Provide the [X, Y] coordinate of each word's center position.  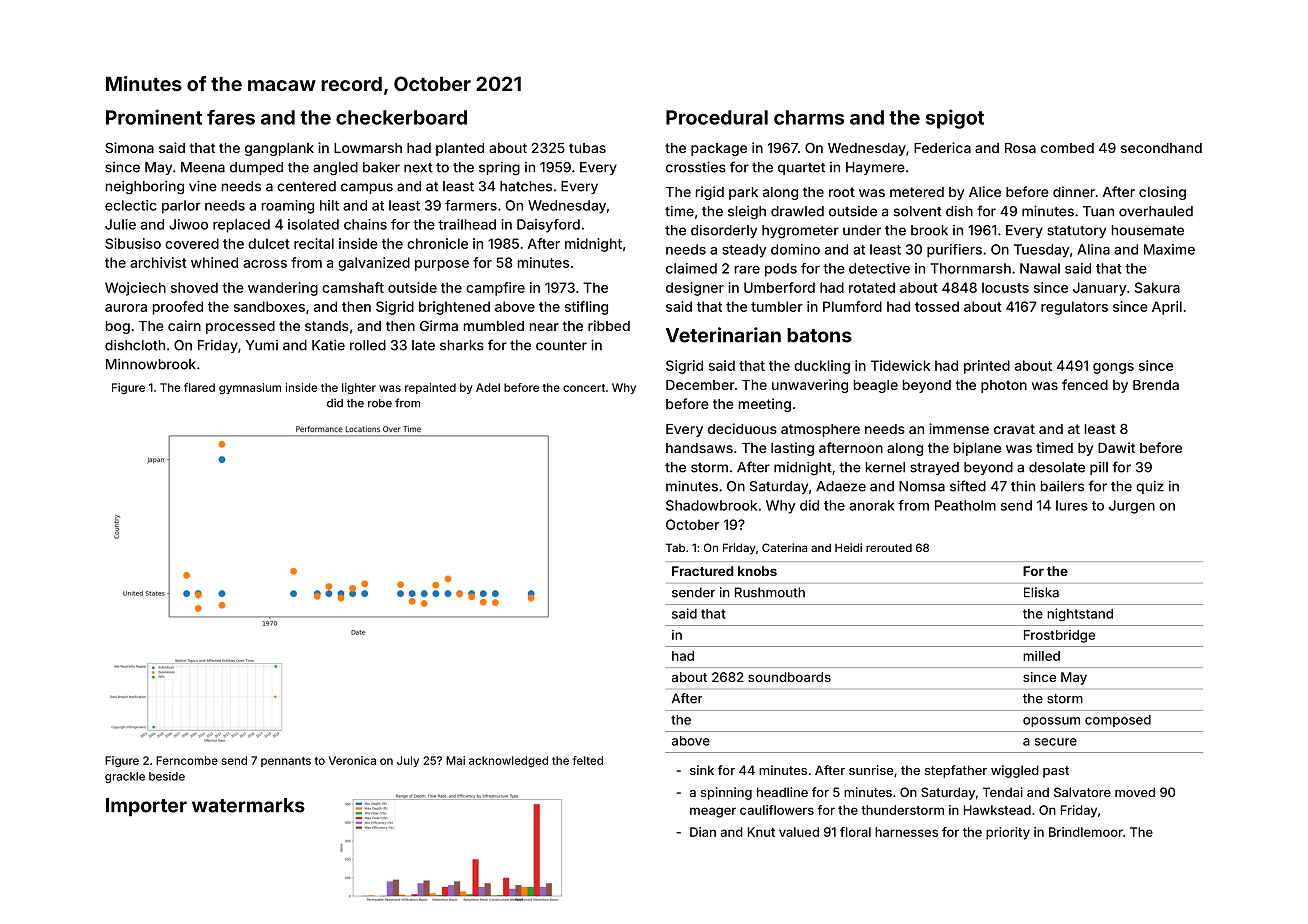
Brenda [1156, 385]
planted [460, 149]
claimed [691, 268]
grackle [125, 777]
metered [917, 192]
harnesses [906, 832]
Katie [328, 345]
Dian [703, 832]
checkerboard [401, 117]
